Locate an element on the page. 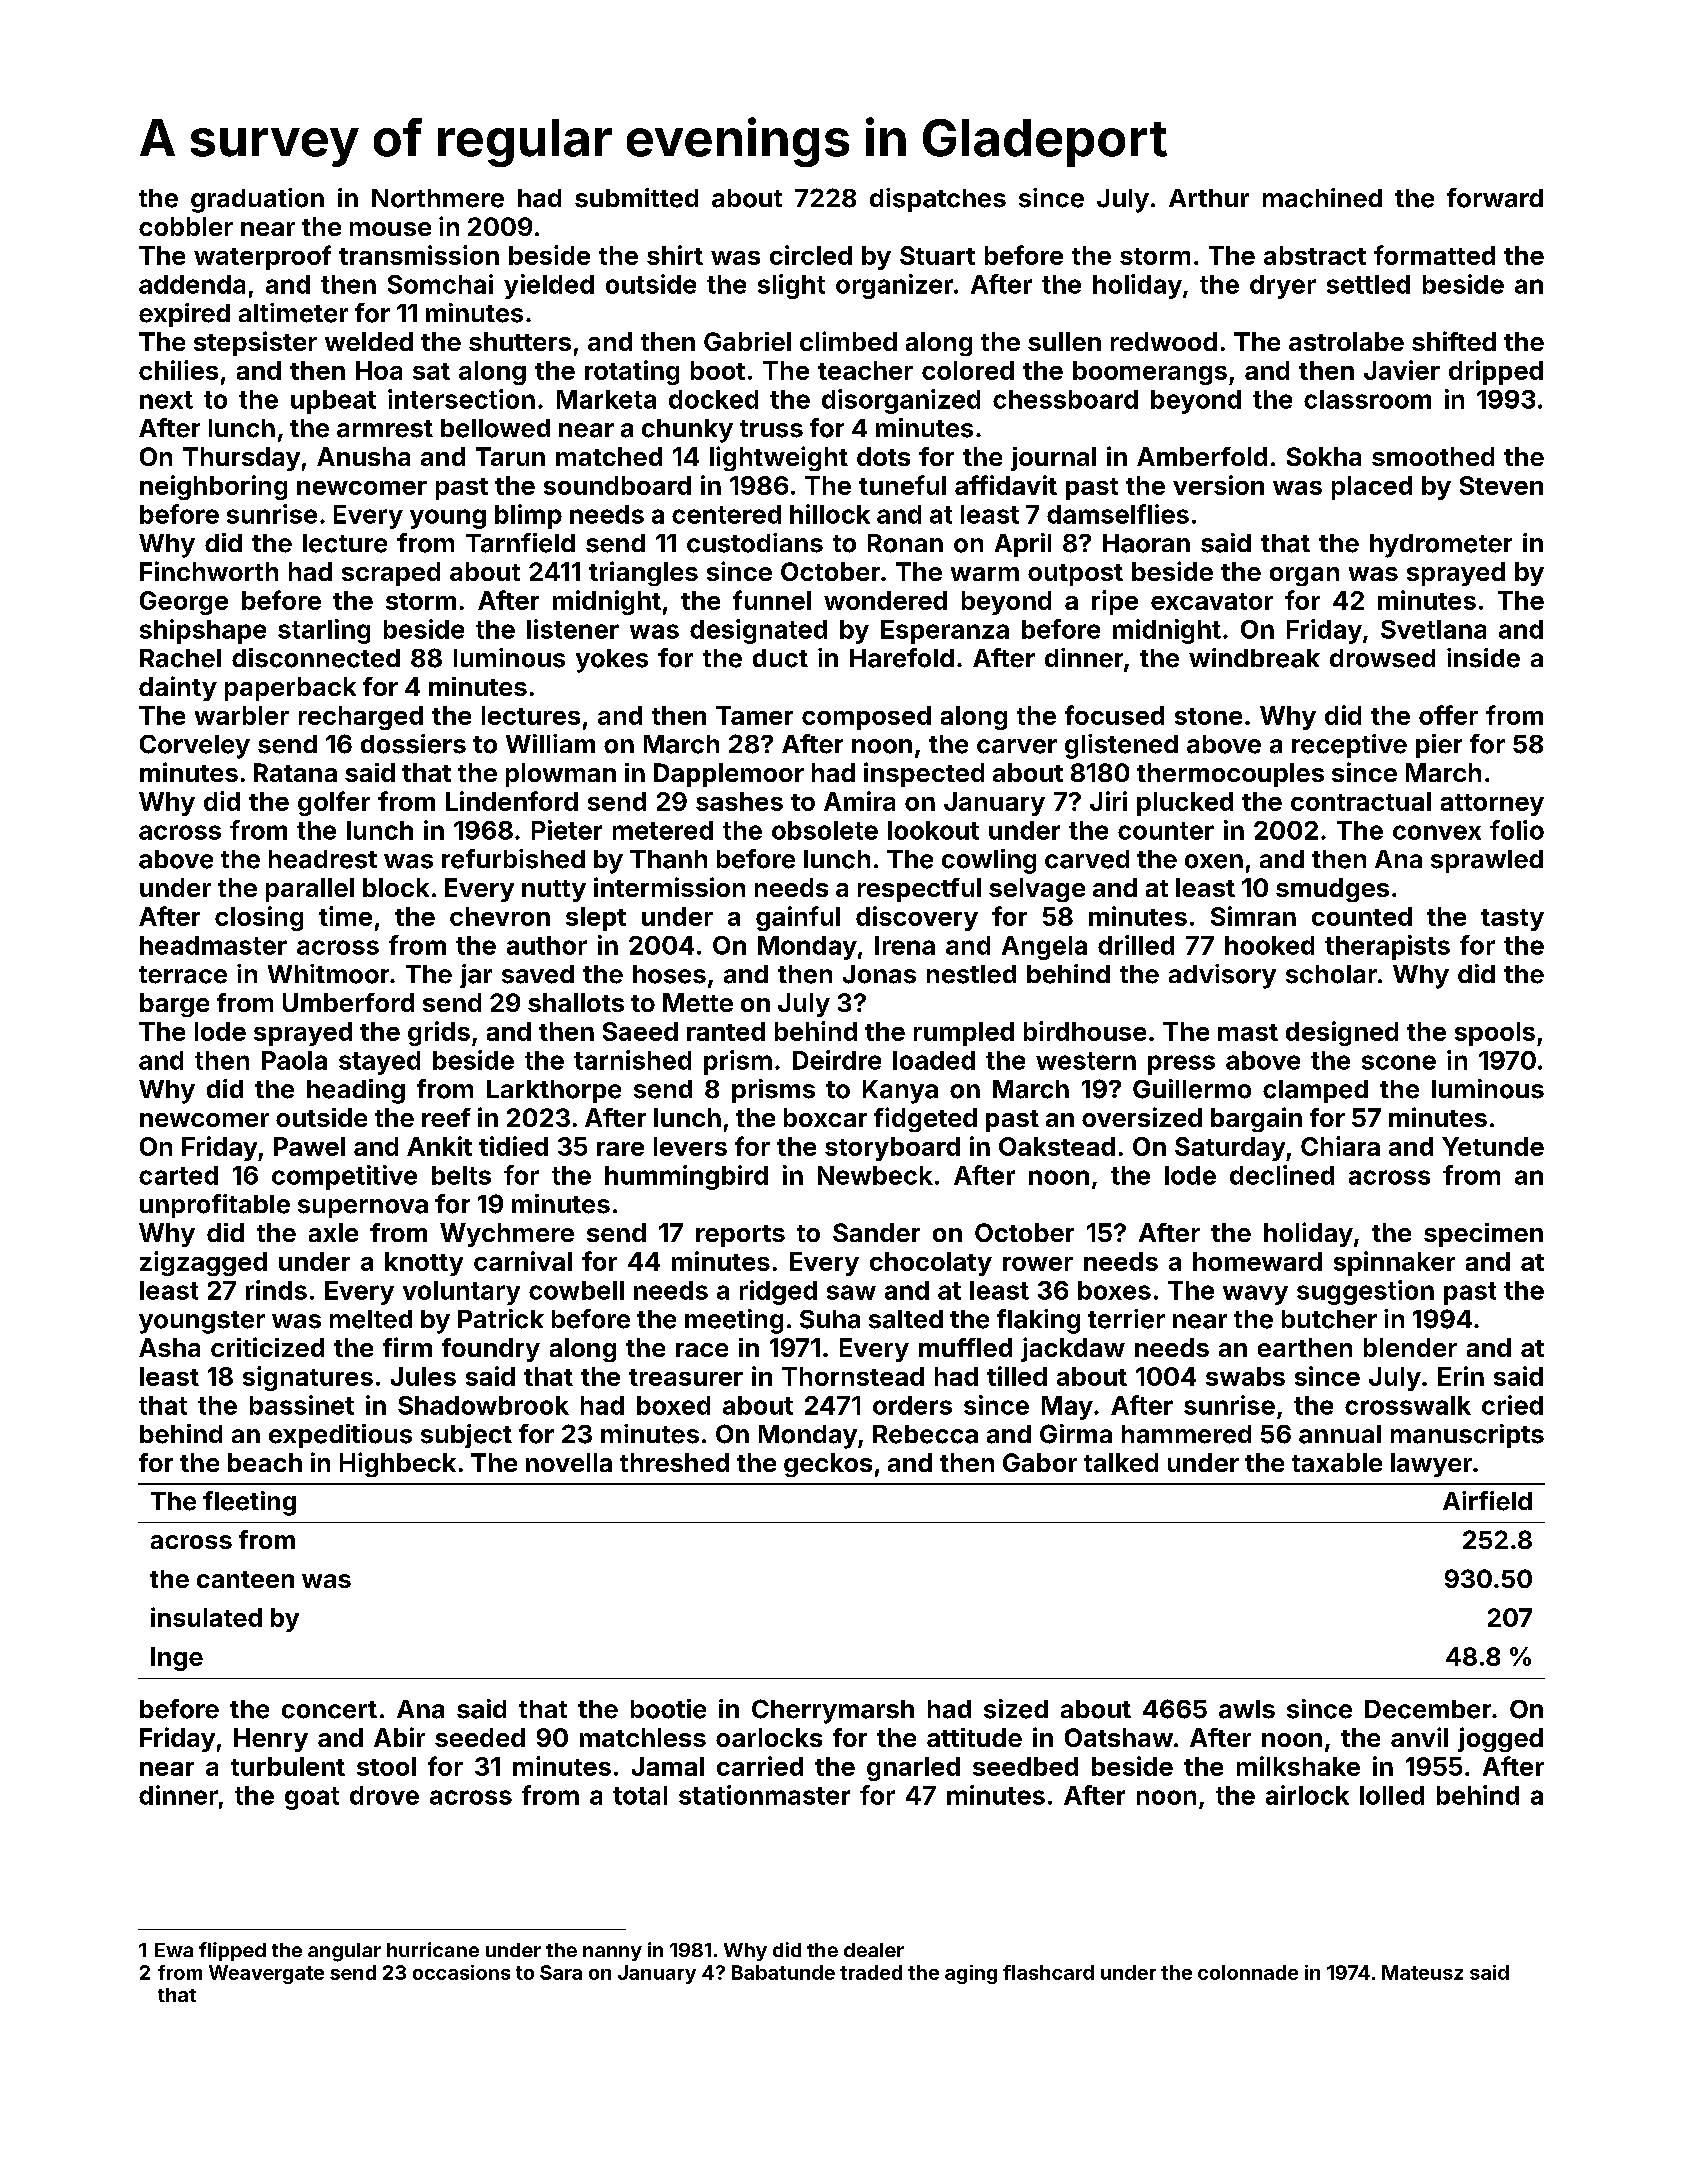 This image has height=2178, width=1683. Weavergate is located at coordinates (266, 1974).
